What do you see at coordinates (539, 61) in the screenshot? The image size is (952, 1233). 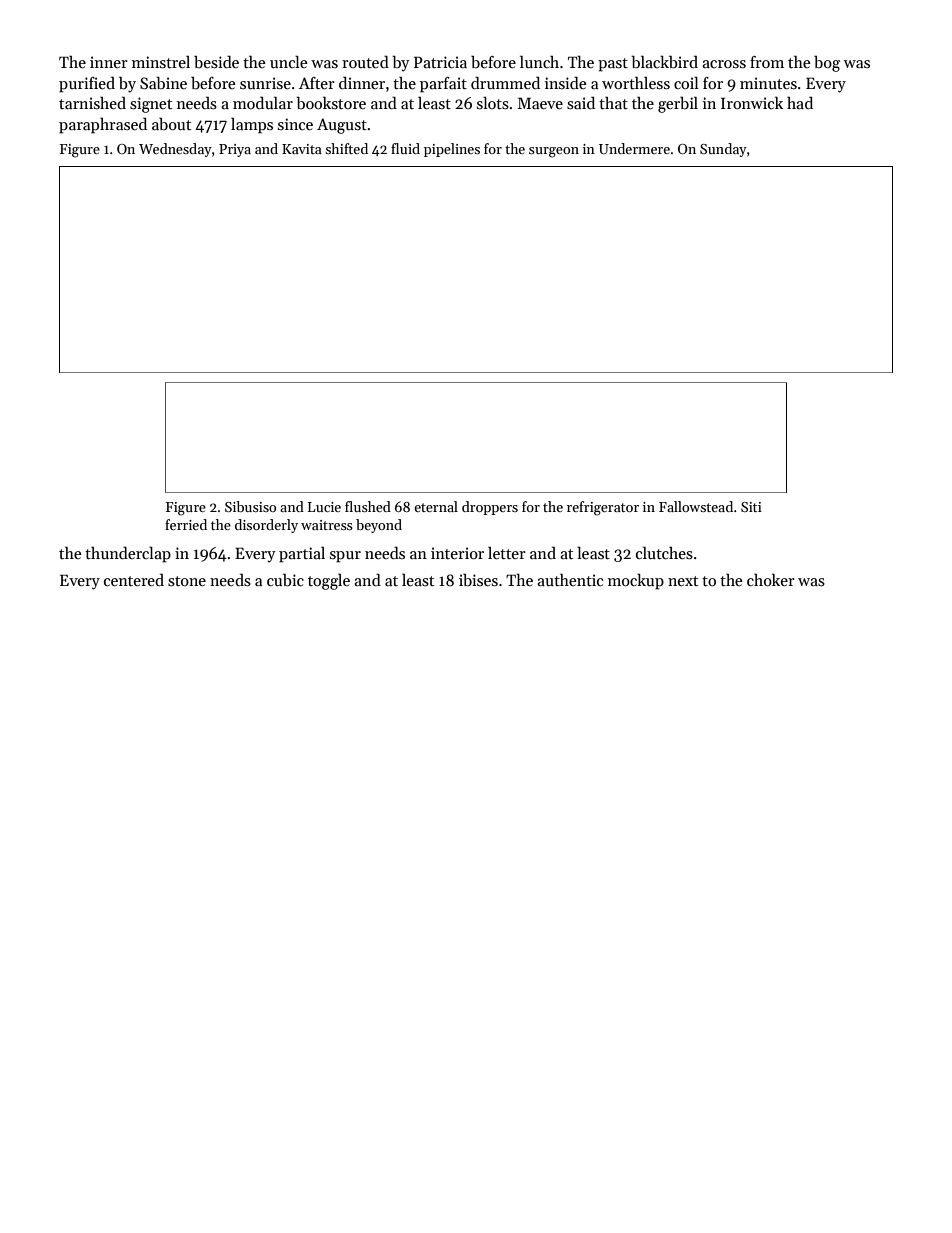 I see `lunch` at bounding box center [539, 61].
